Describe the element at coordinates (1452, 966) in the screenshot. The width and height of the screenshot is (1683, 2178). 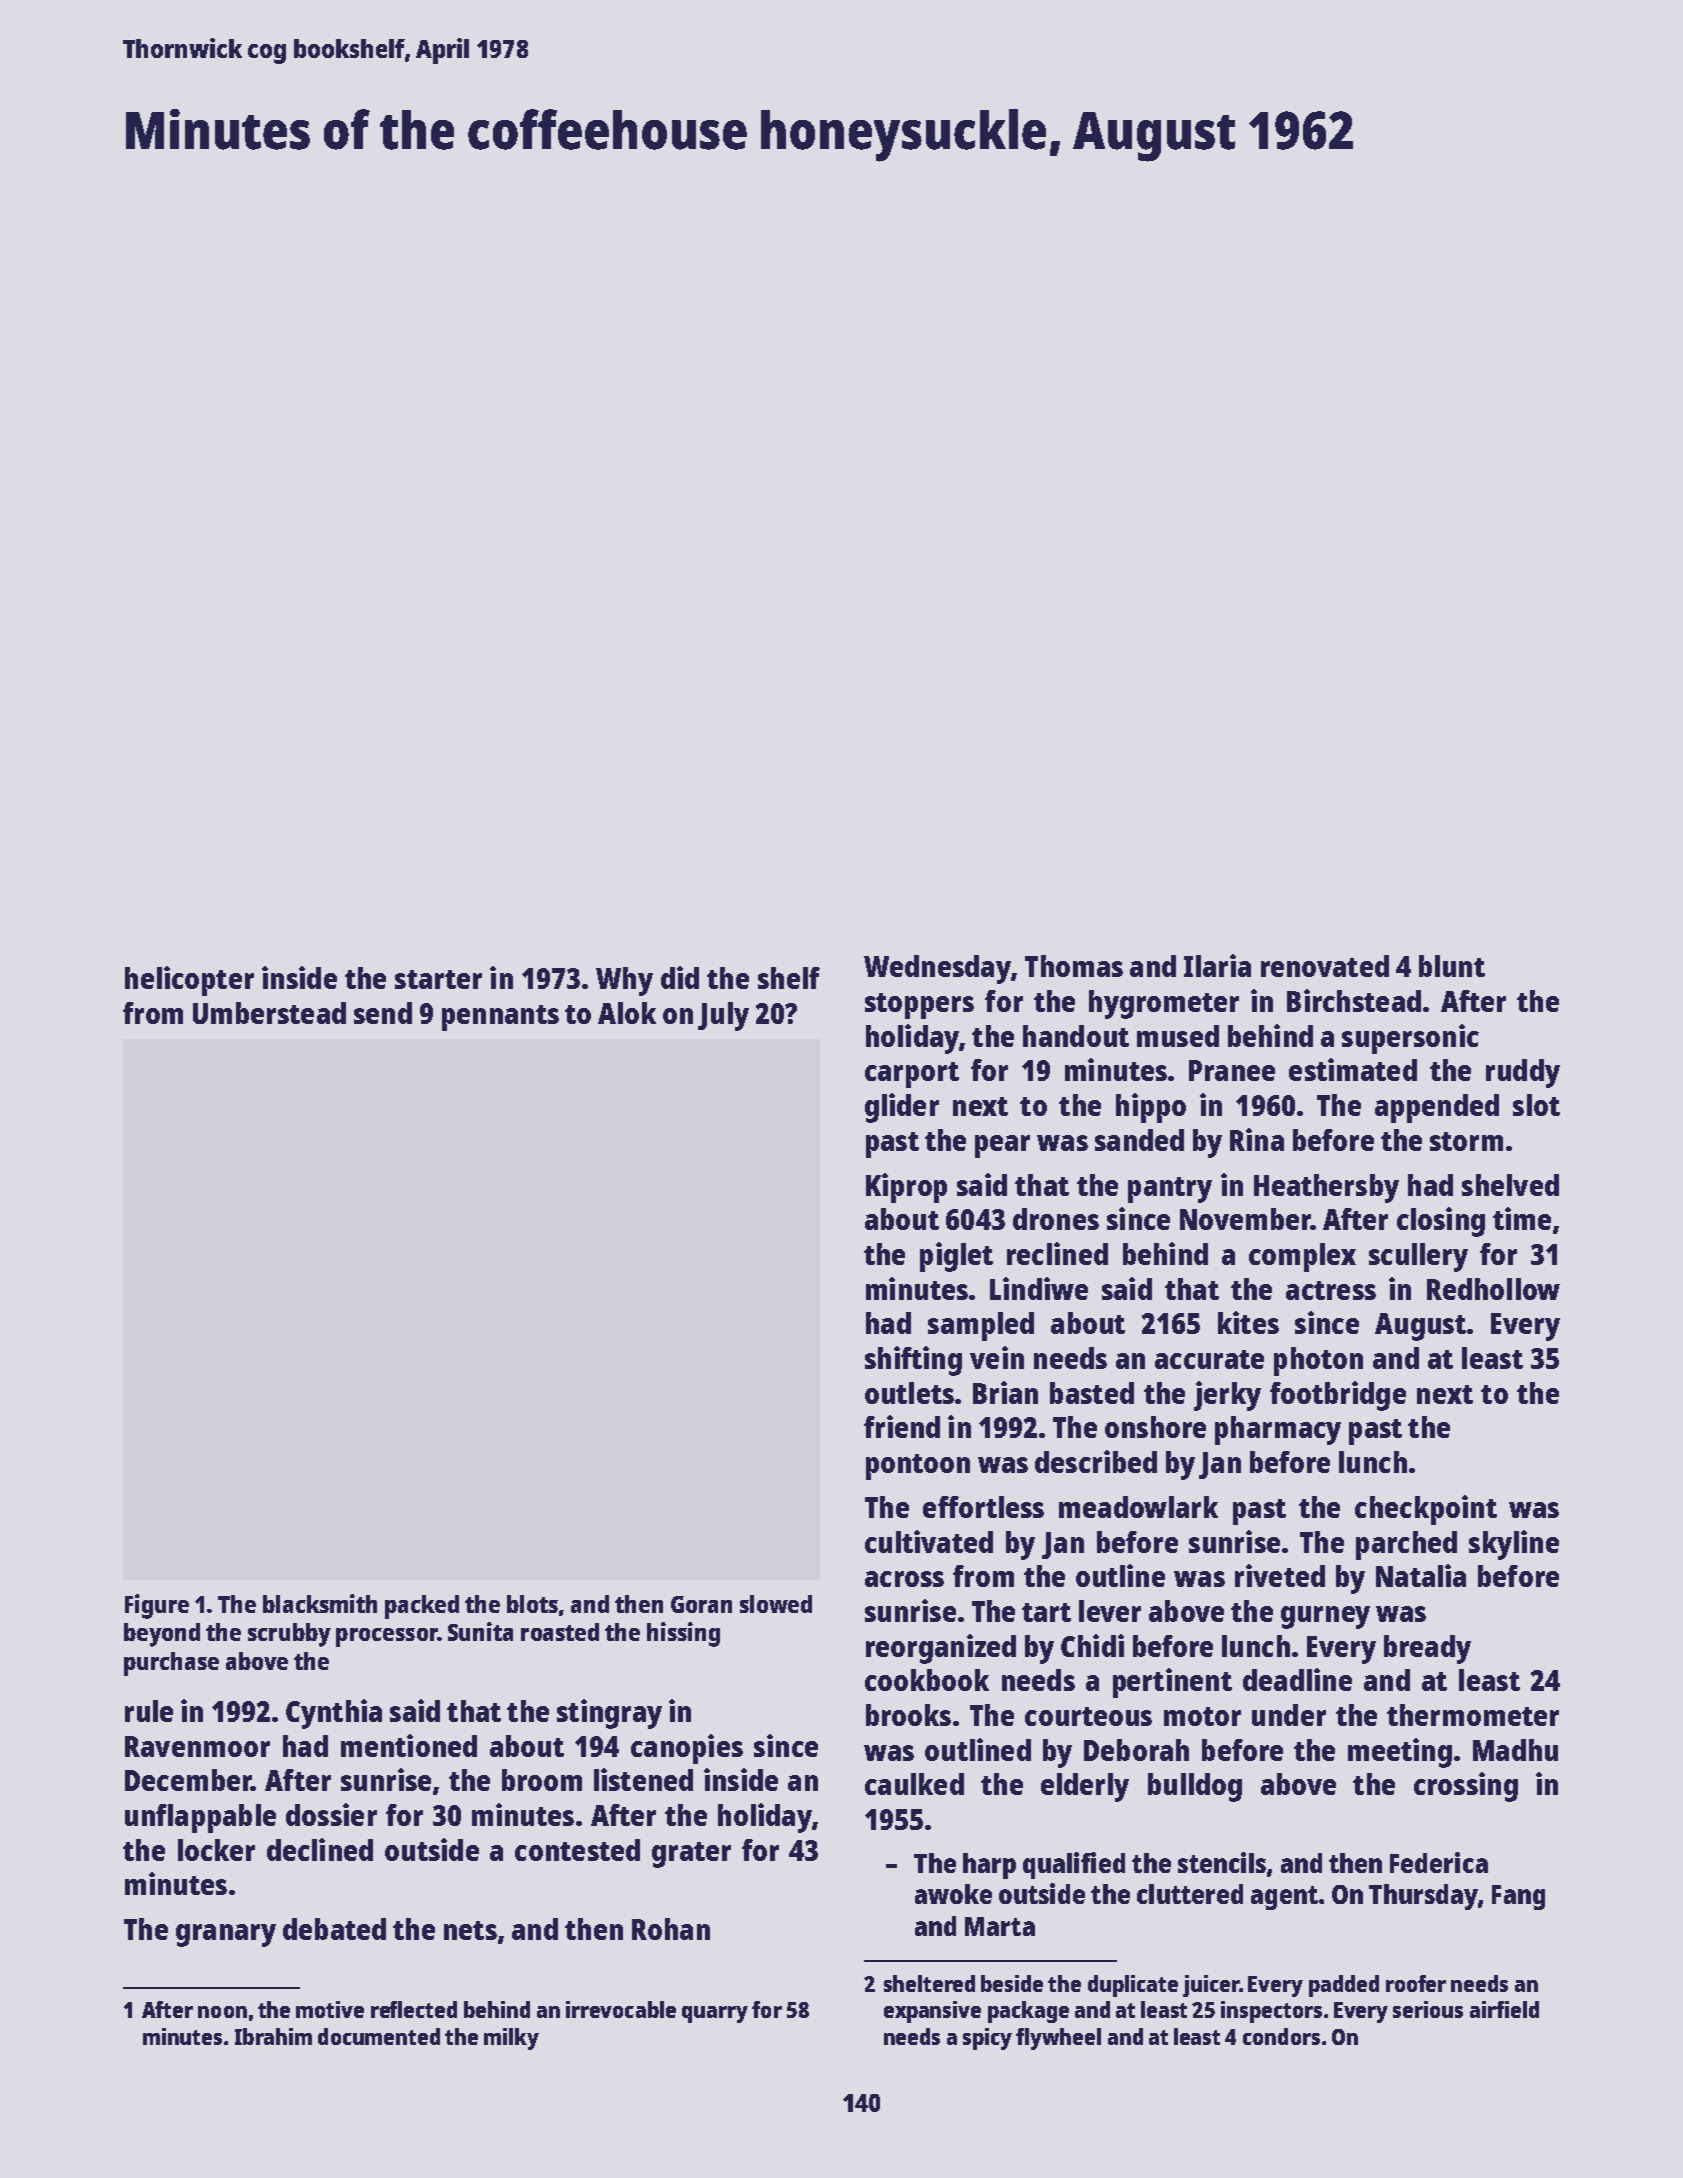
I see `blunt` at that location.
